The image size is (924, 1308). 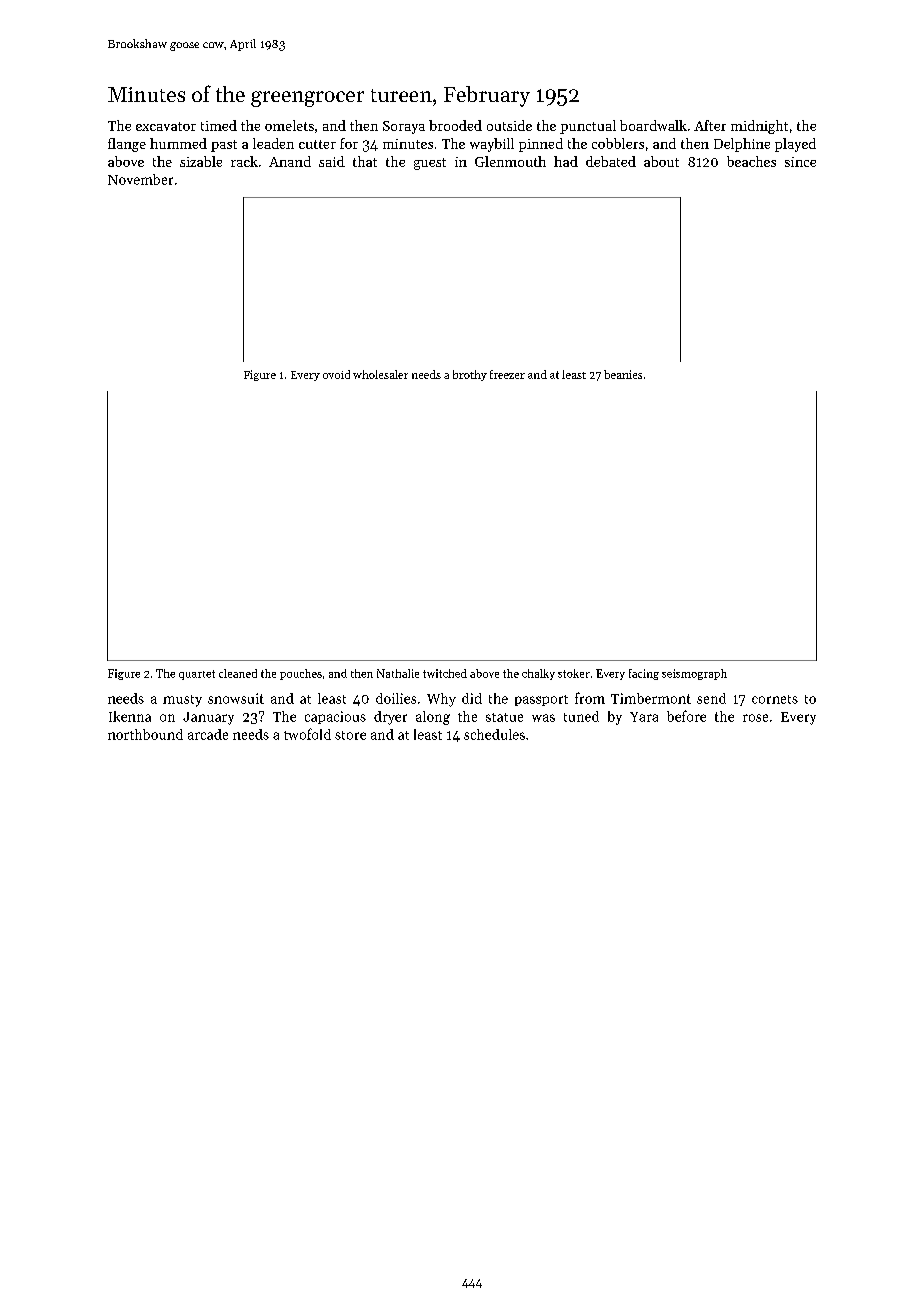 I want to click on boardwalk, so click(x=653, y=125).
